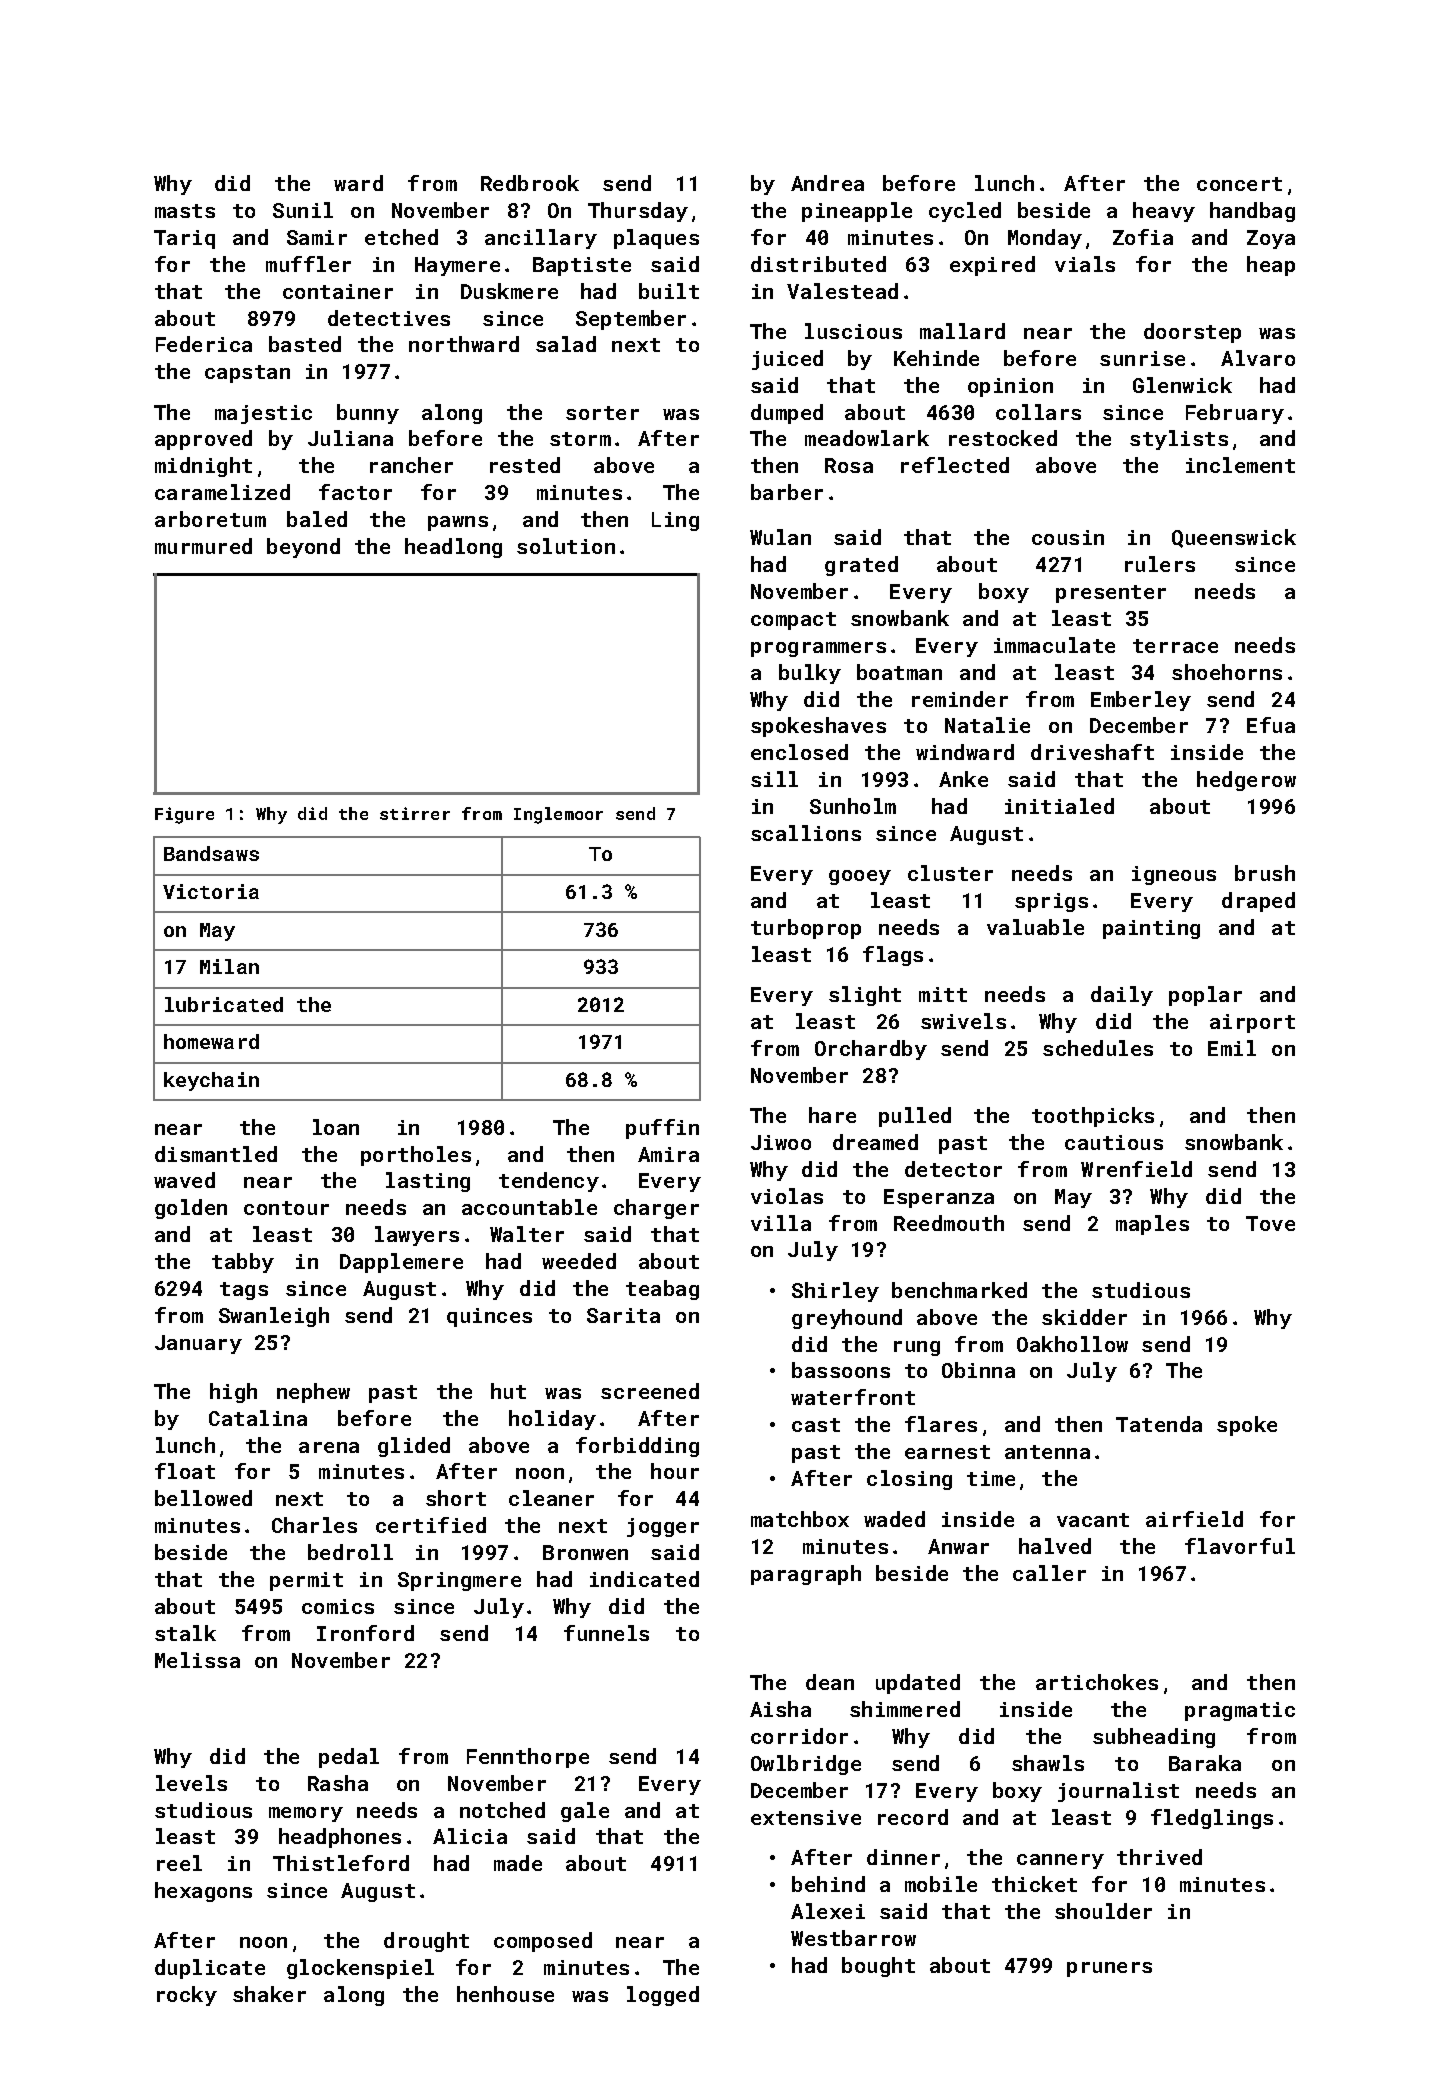 This screenshot has height=2100, width=1450. What do you see at coordinates (827, 183) in the screenshot?
I see `Andrea` at bounding box center [827, 183].
